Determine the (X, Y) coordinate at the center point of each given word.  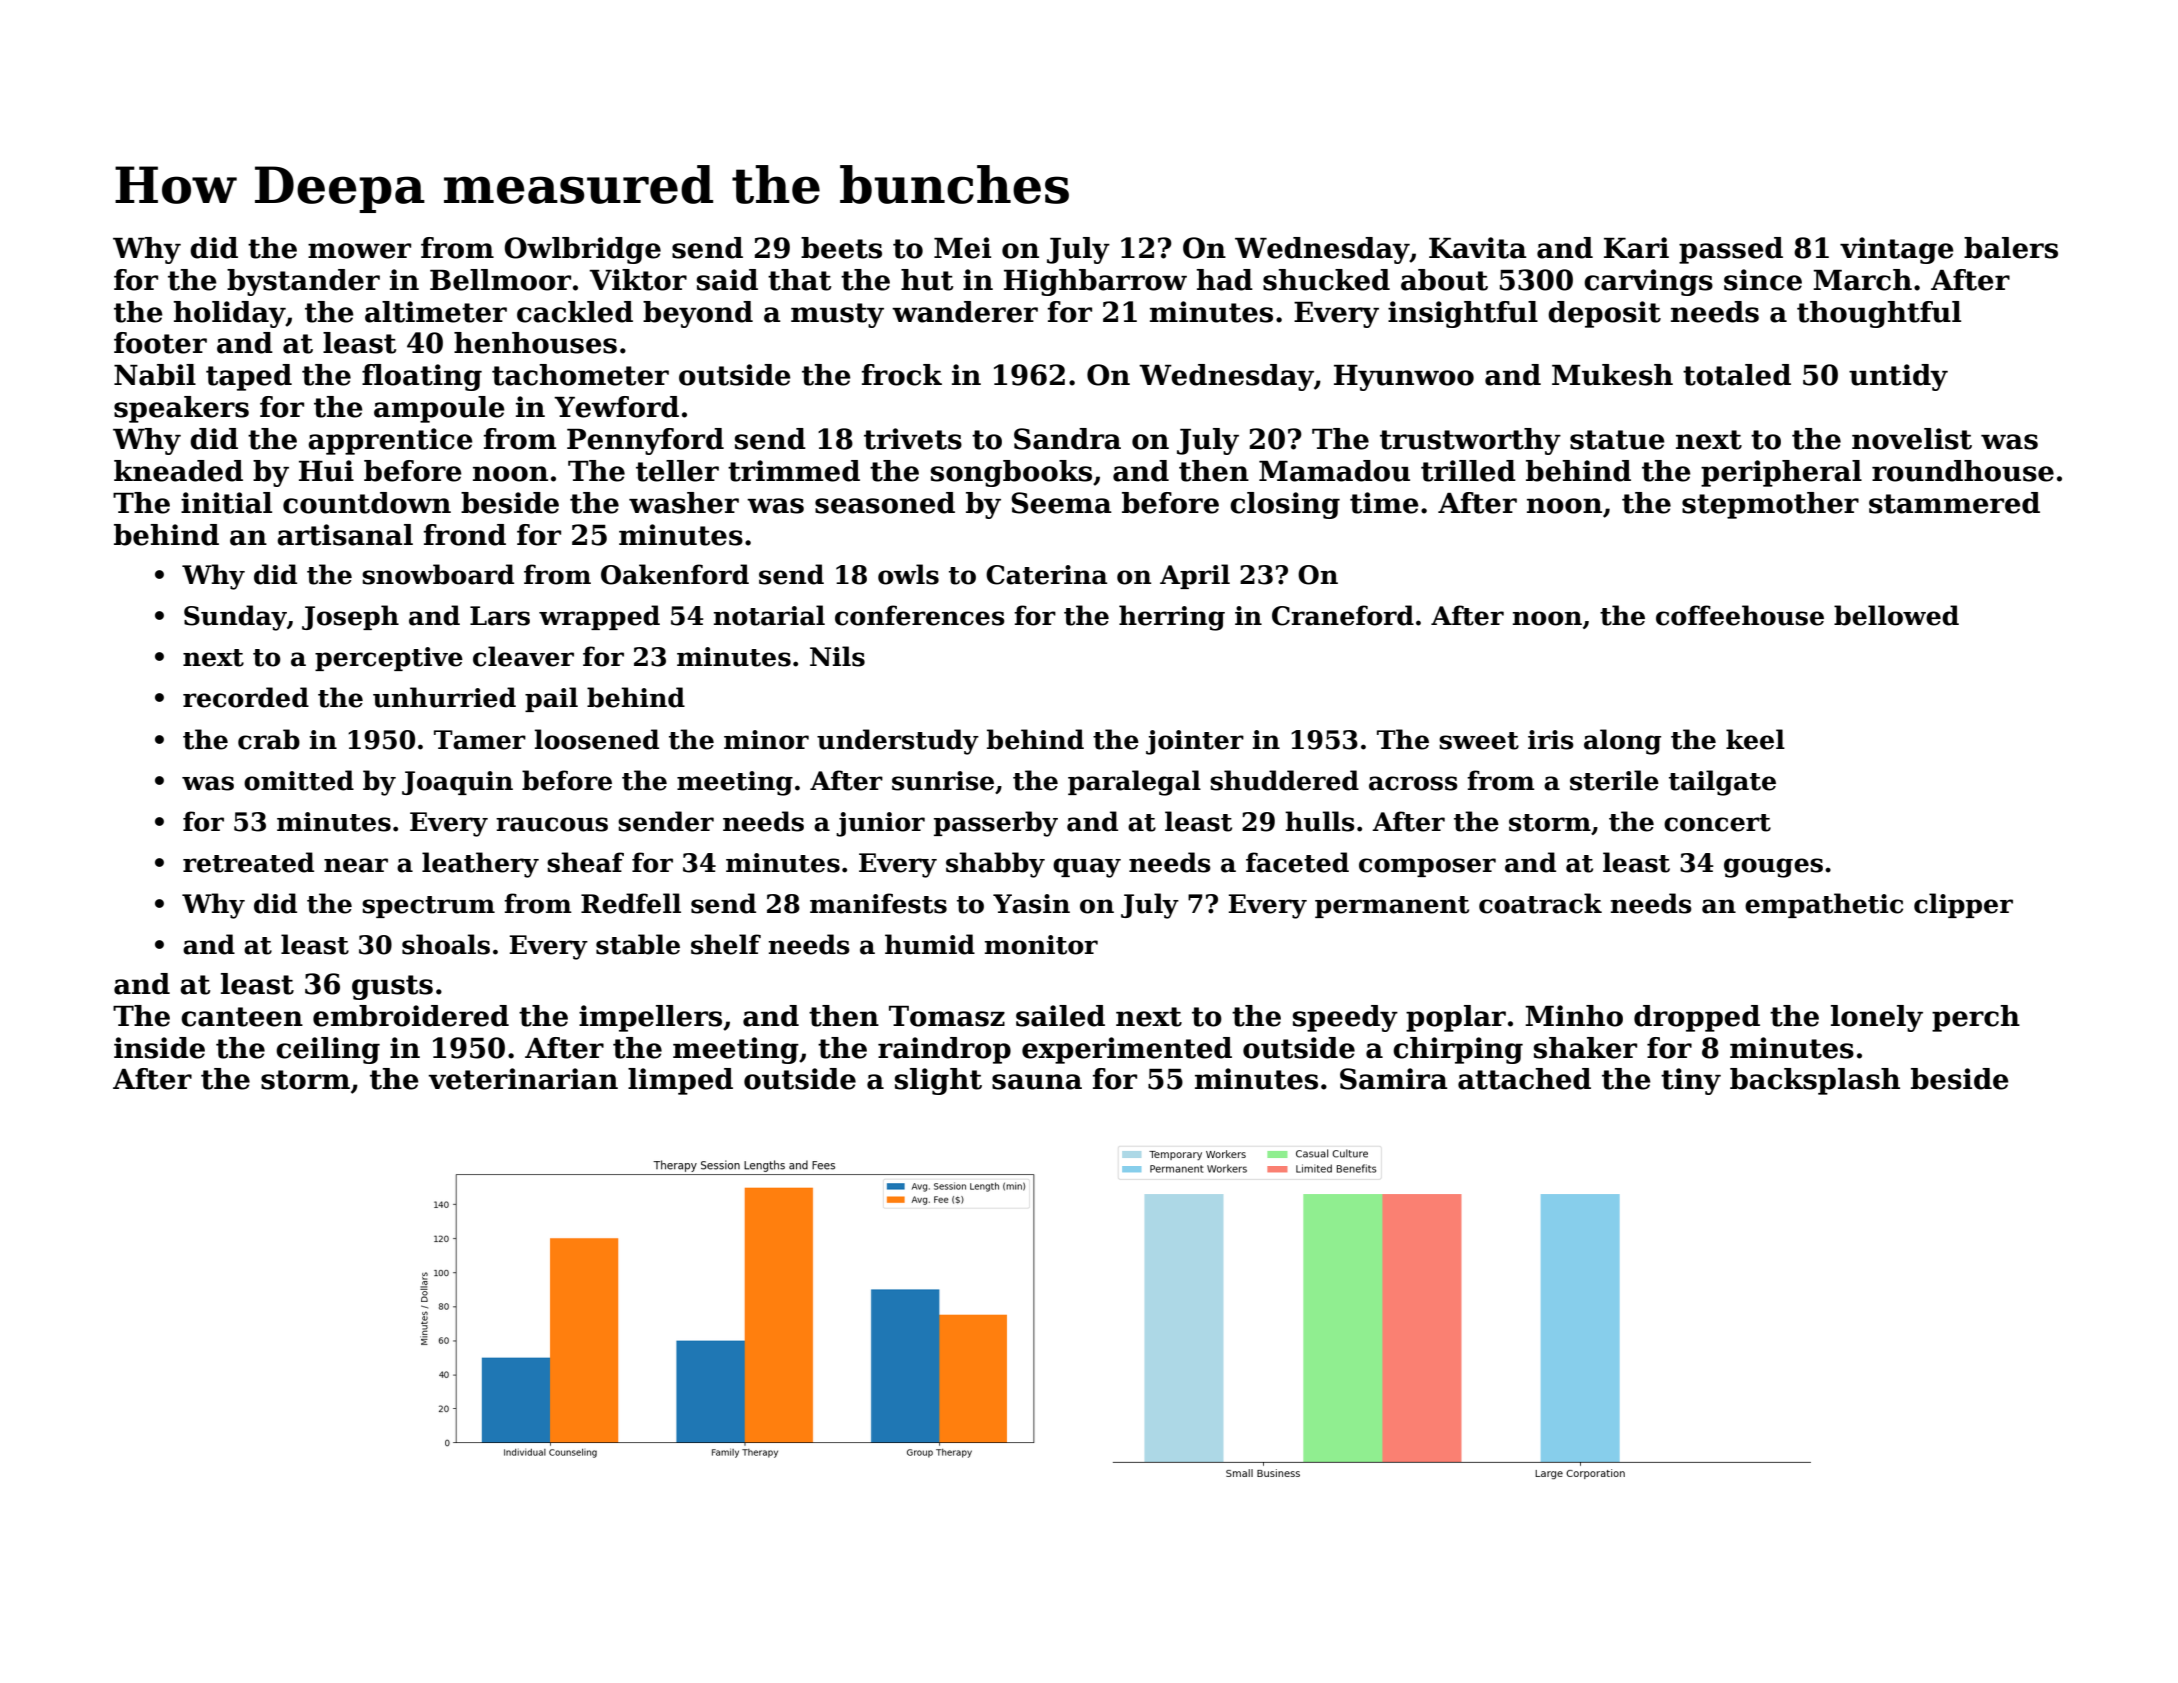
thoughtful (1879, 314)
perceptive (389, 659)
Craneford (1343, 615)
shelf (726, 944)
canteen (242, 1017)
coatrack (1540, 903)
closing (1285, 505)
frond (464, 535)
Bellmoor (500, 280)
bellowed (1896, 615)
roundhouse (1963, 471)
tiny (1691, 1081)
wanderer (965, 312)
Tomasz (947, 1016)
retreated (248, 862)
